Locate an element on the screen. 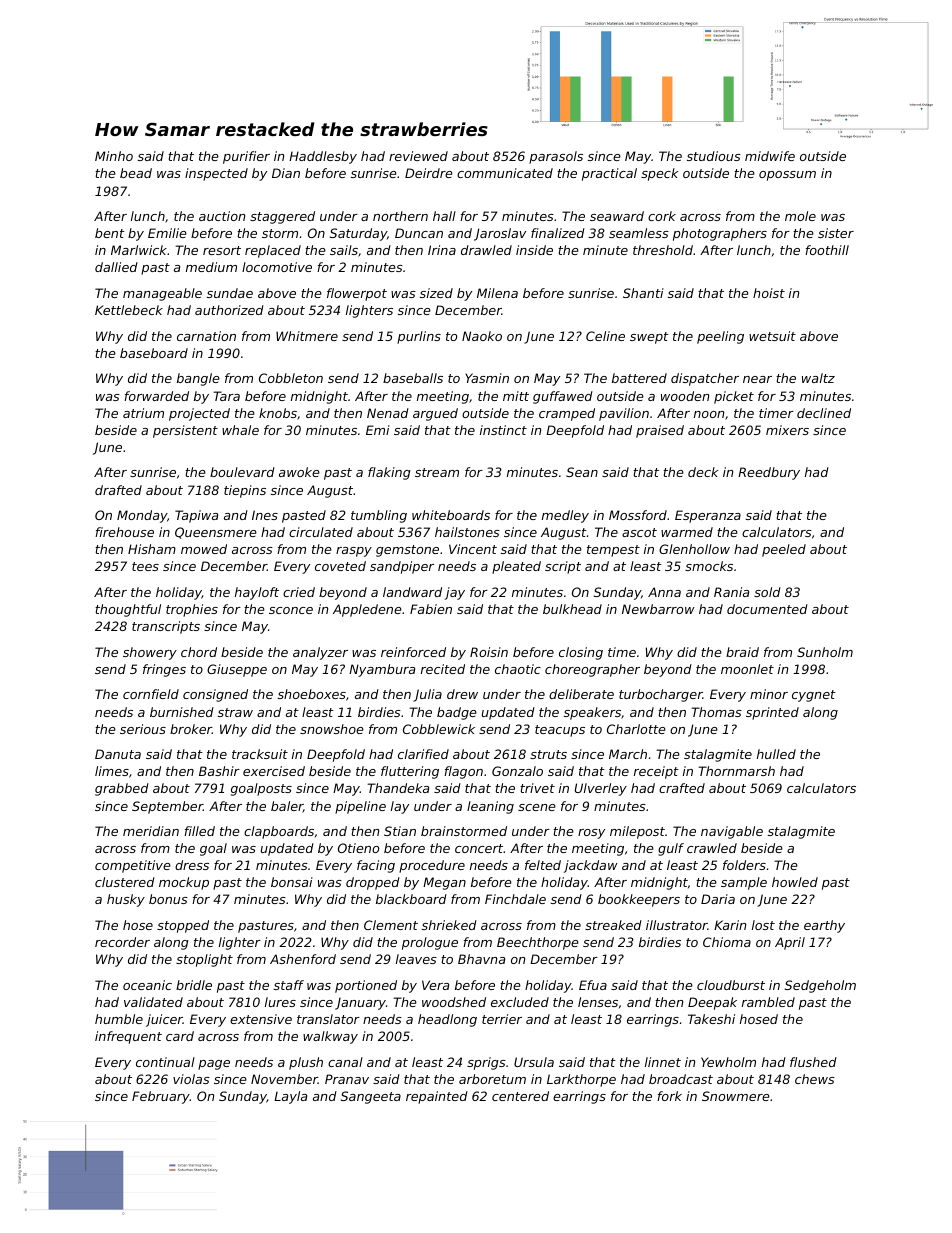 The height and width of the screenshot is (1233, 952). Celine is located at coordinates (605, 336).
